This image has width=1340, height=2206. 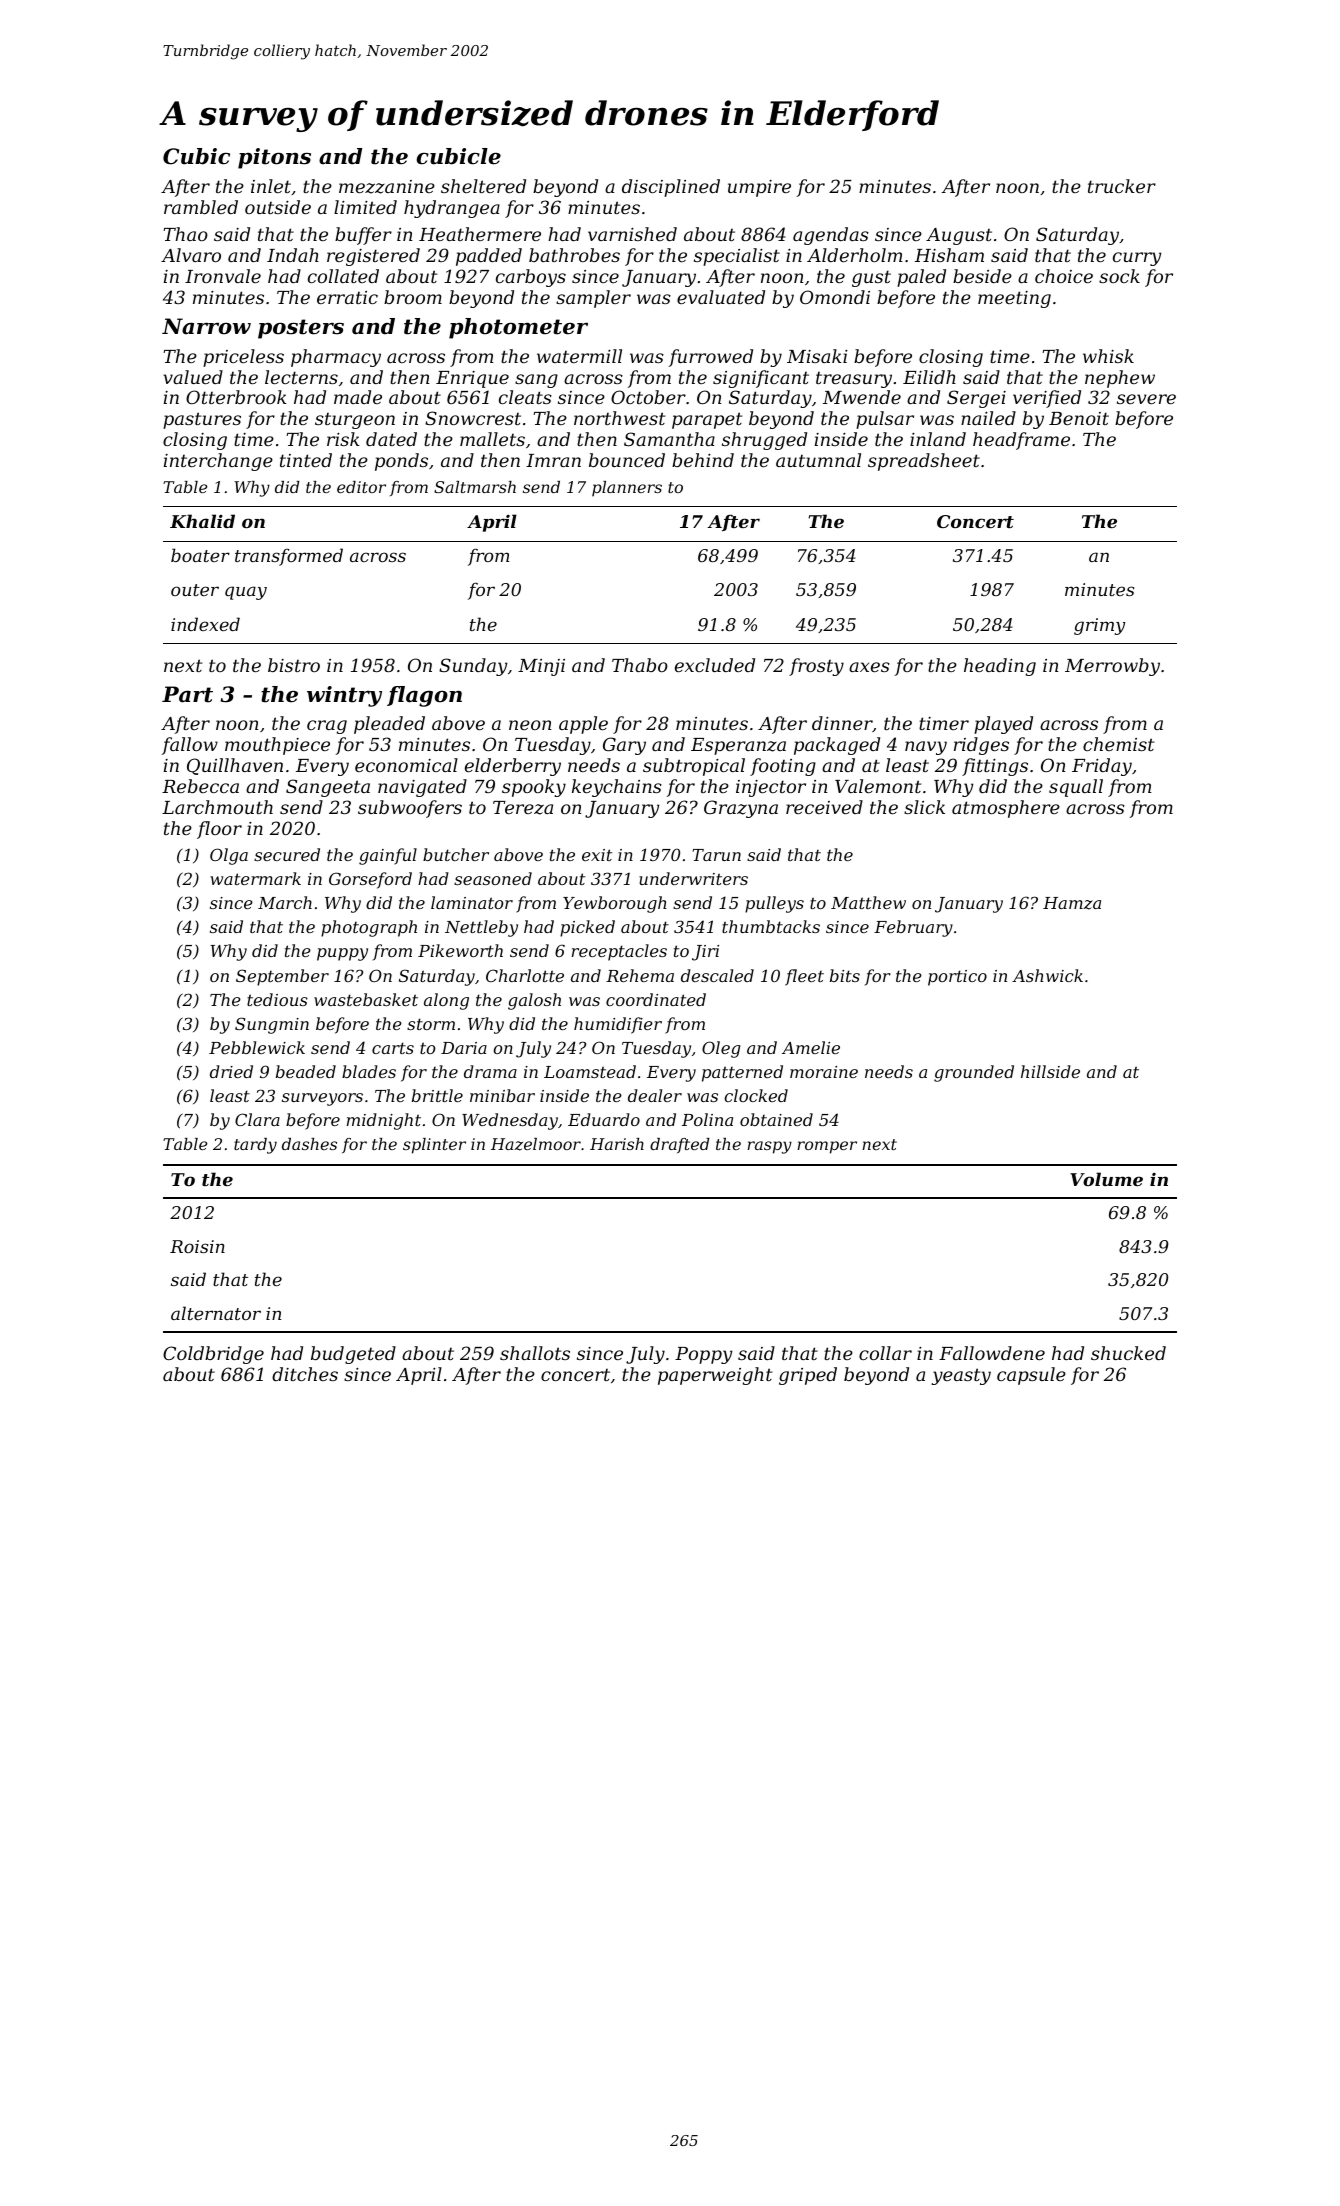 What do you see at coordinates (305, 1374) in the image?
I see `ditches` at bounding box center [305, 1374].
